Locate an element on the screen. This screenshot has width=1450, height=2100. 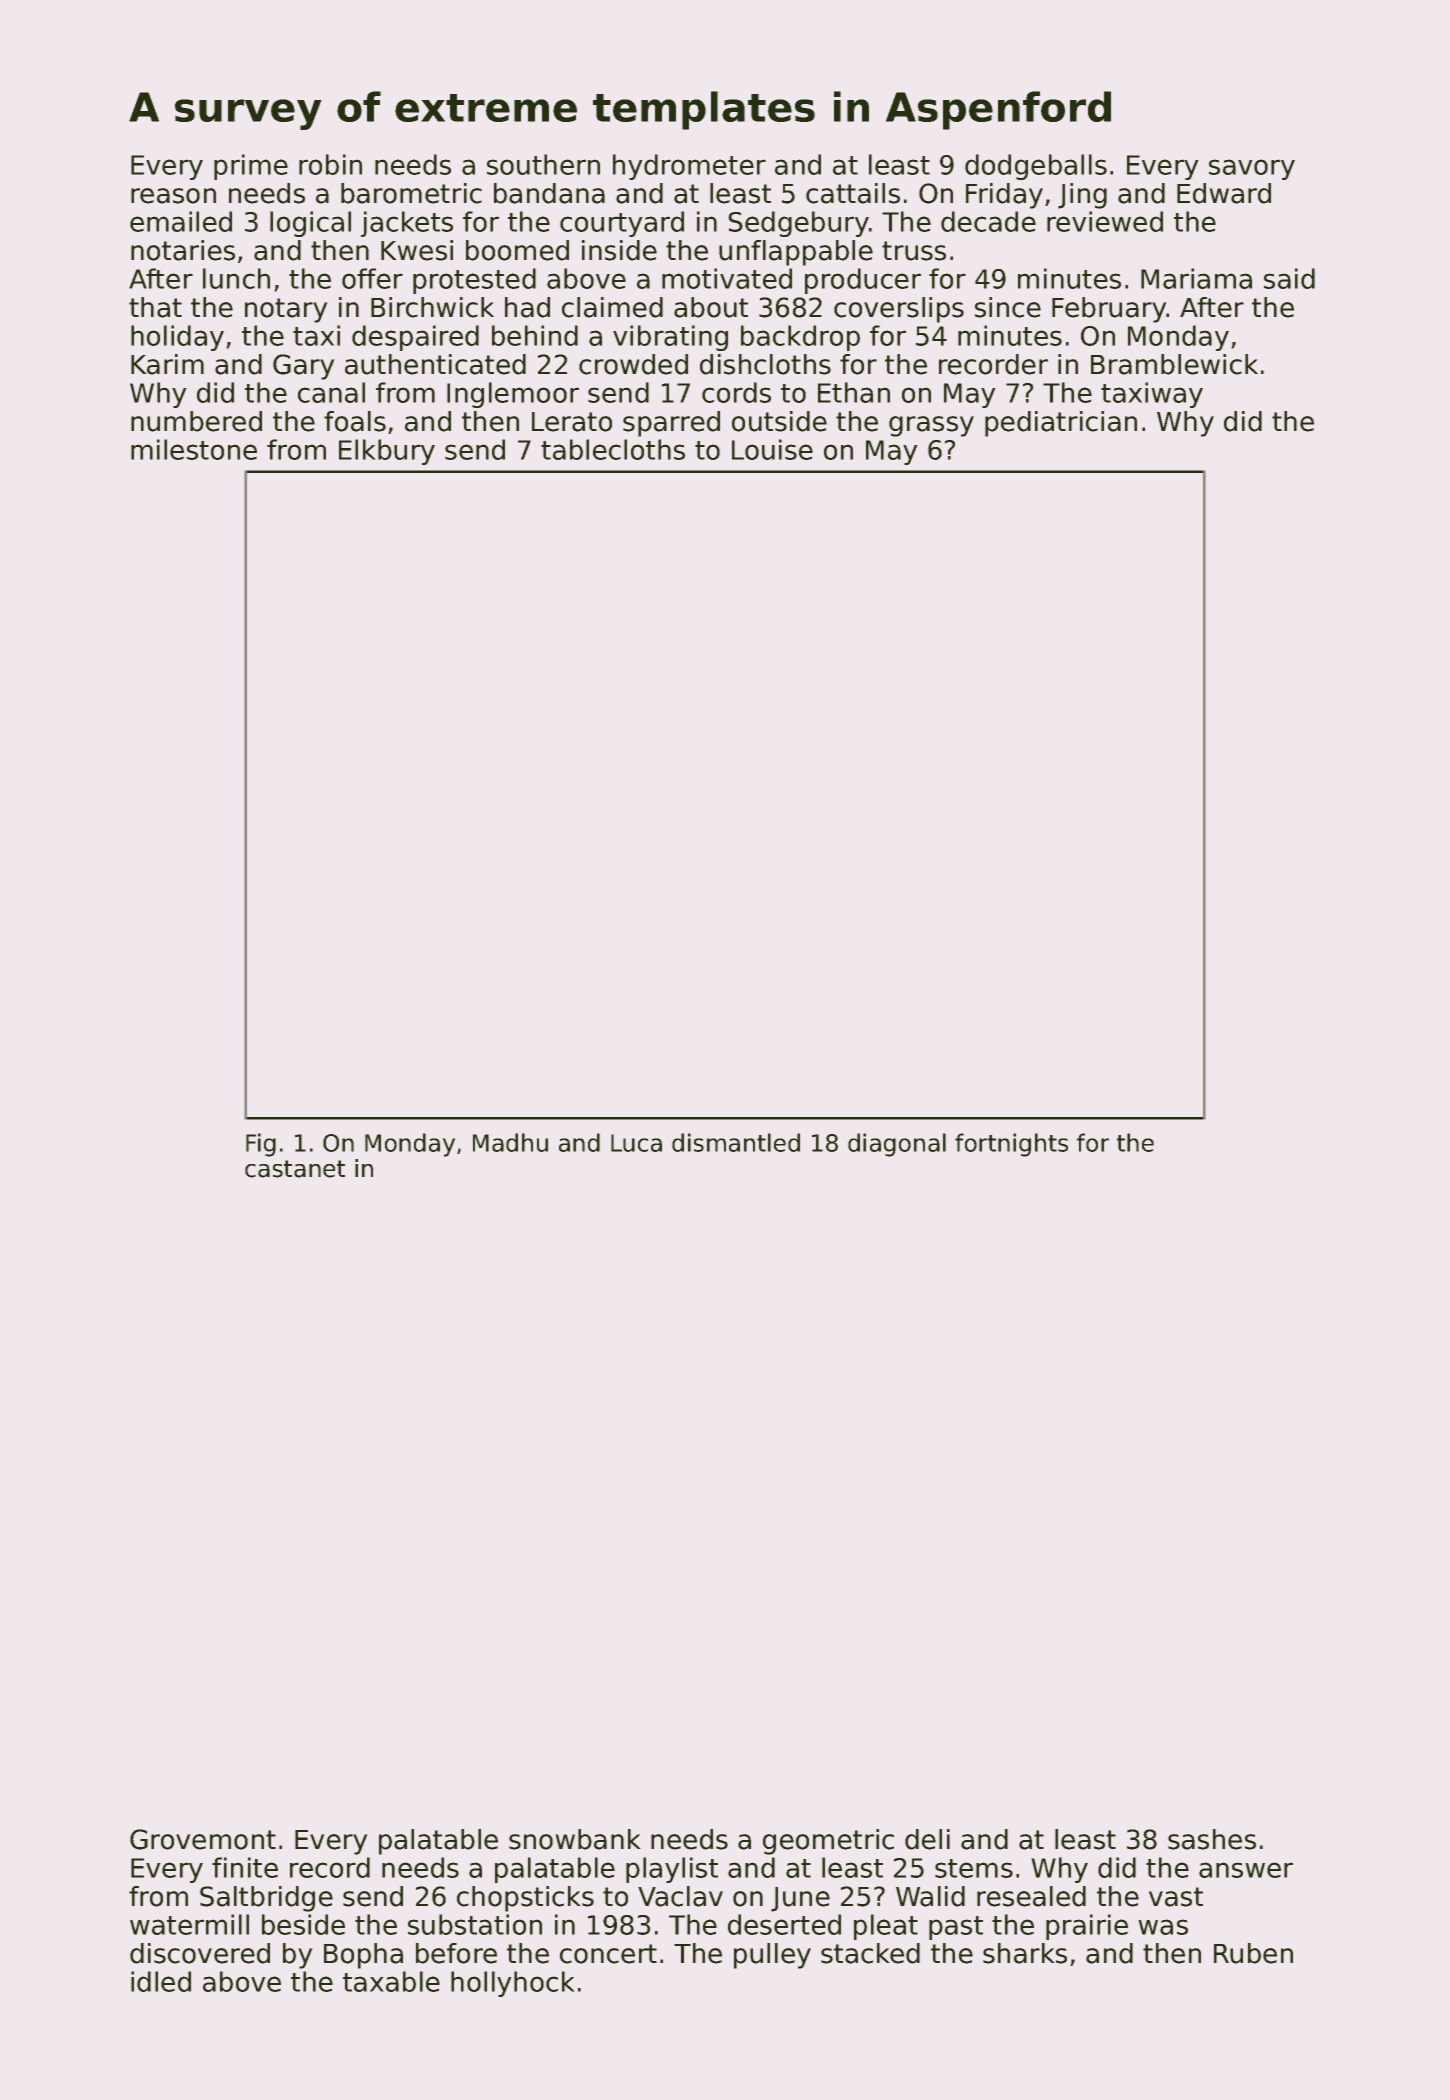
Edward is located at coordinates (1224, 193).
